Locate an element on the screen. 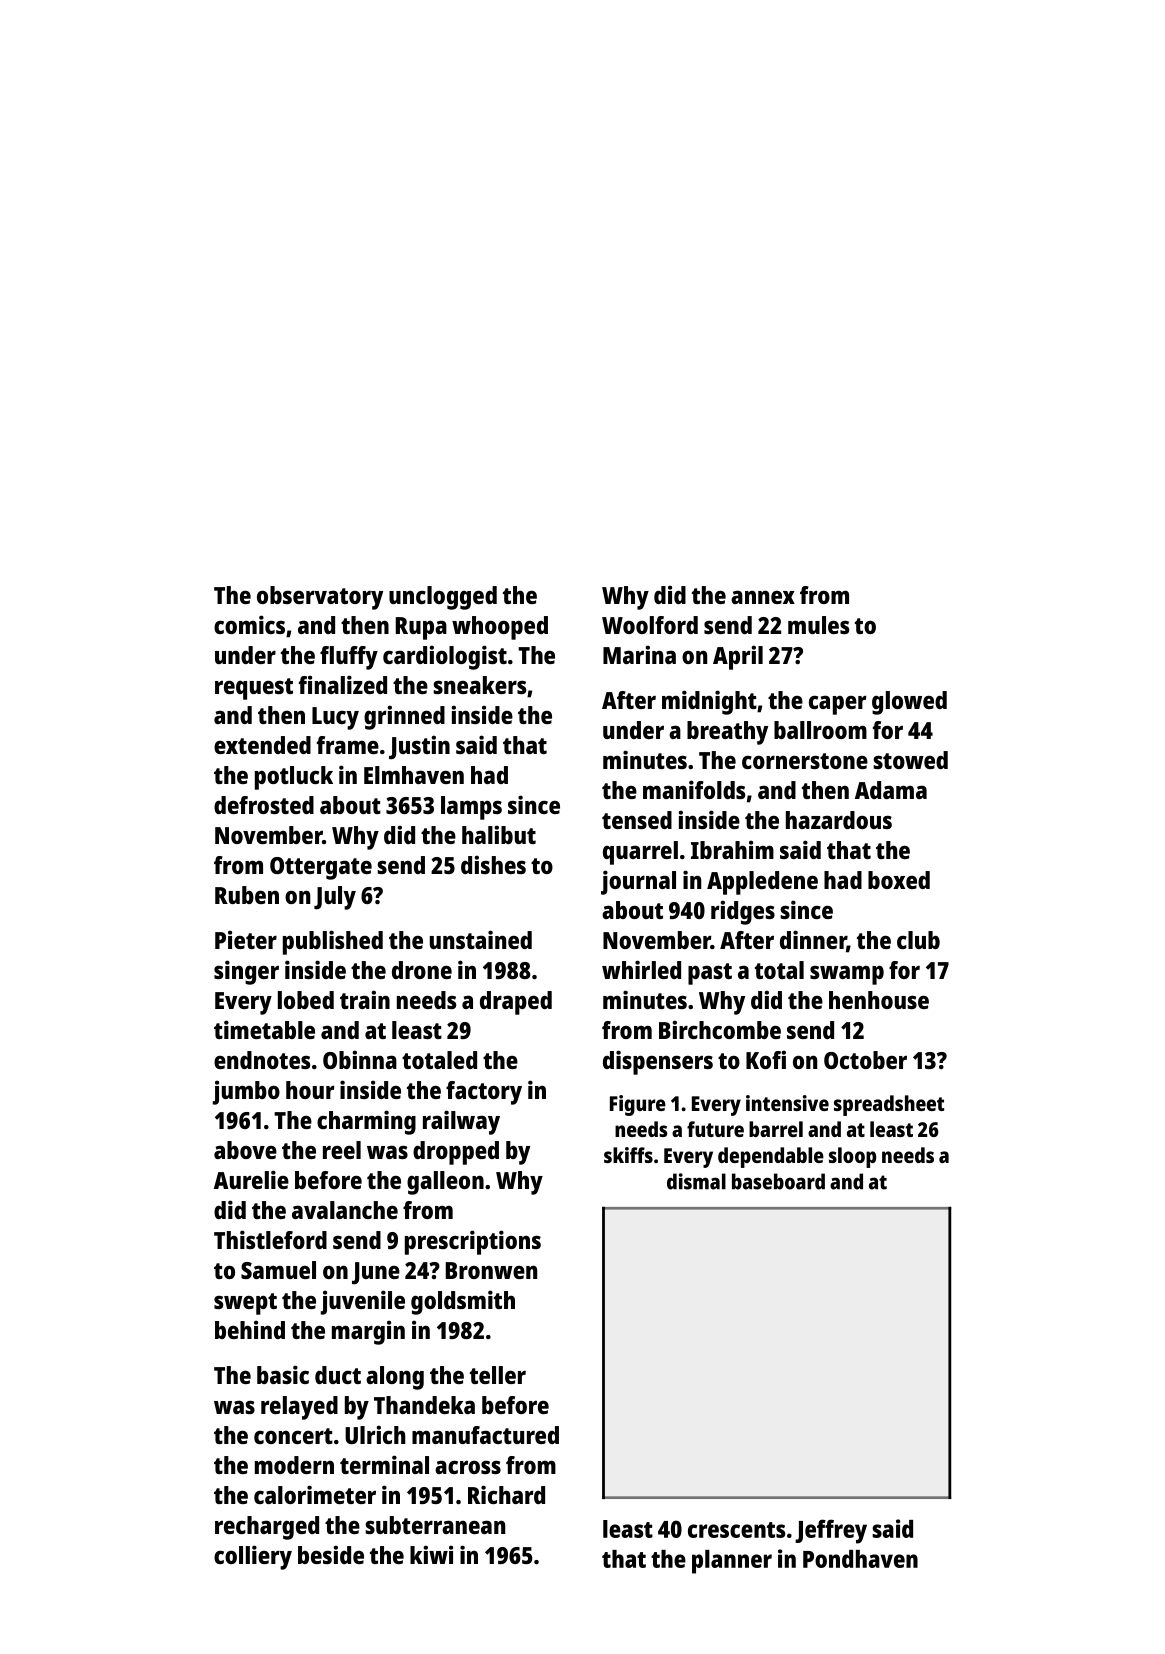 The width and height of the screenshot is (1165, 1654). drone is located at coordinates (422, 970).
